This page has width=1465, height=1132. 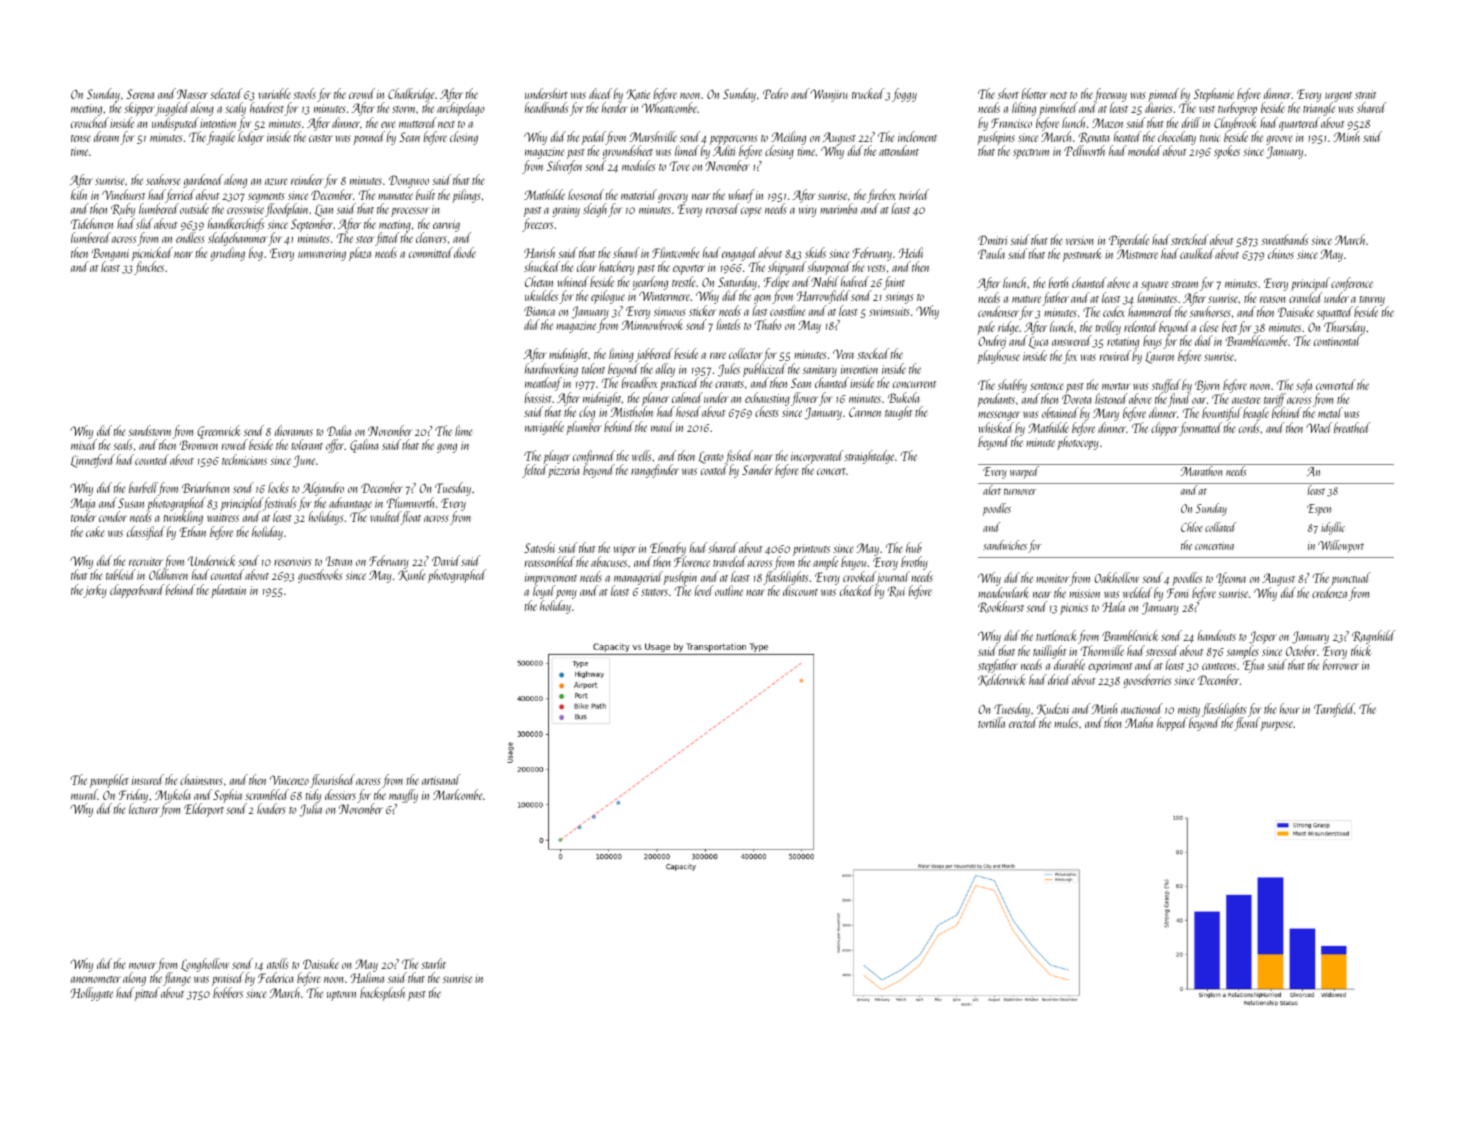 I want to click on Pedro, so click(x=775, y=93).
